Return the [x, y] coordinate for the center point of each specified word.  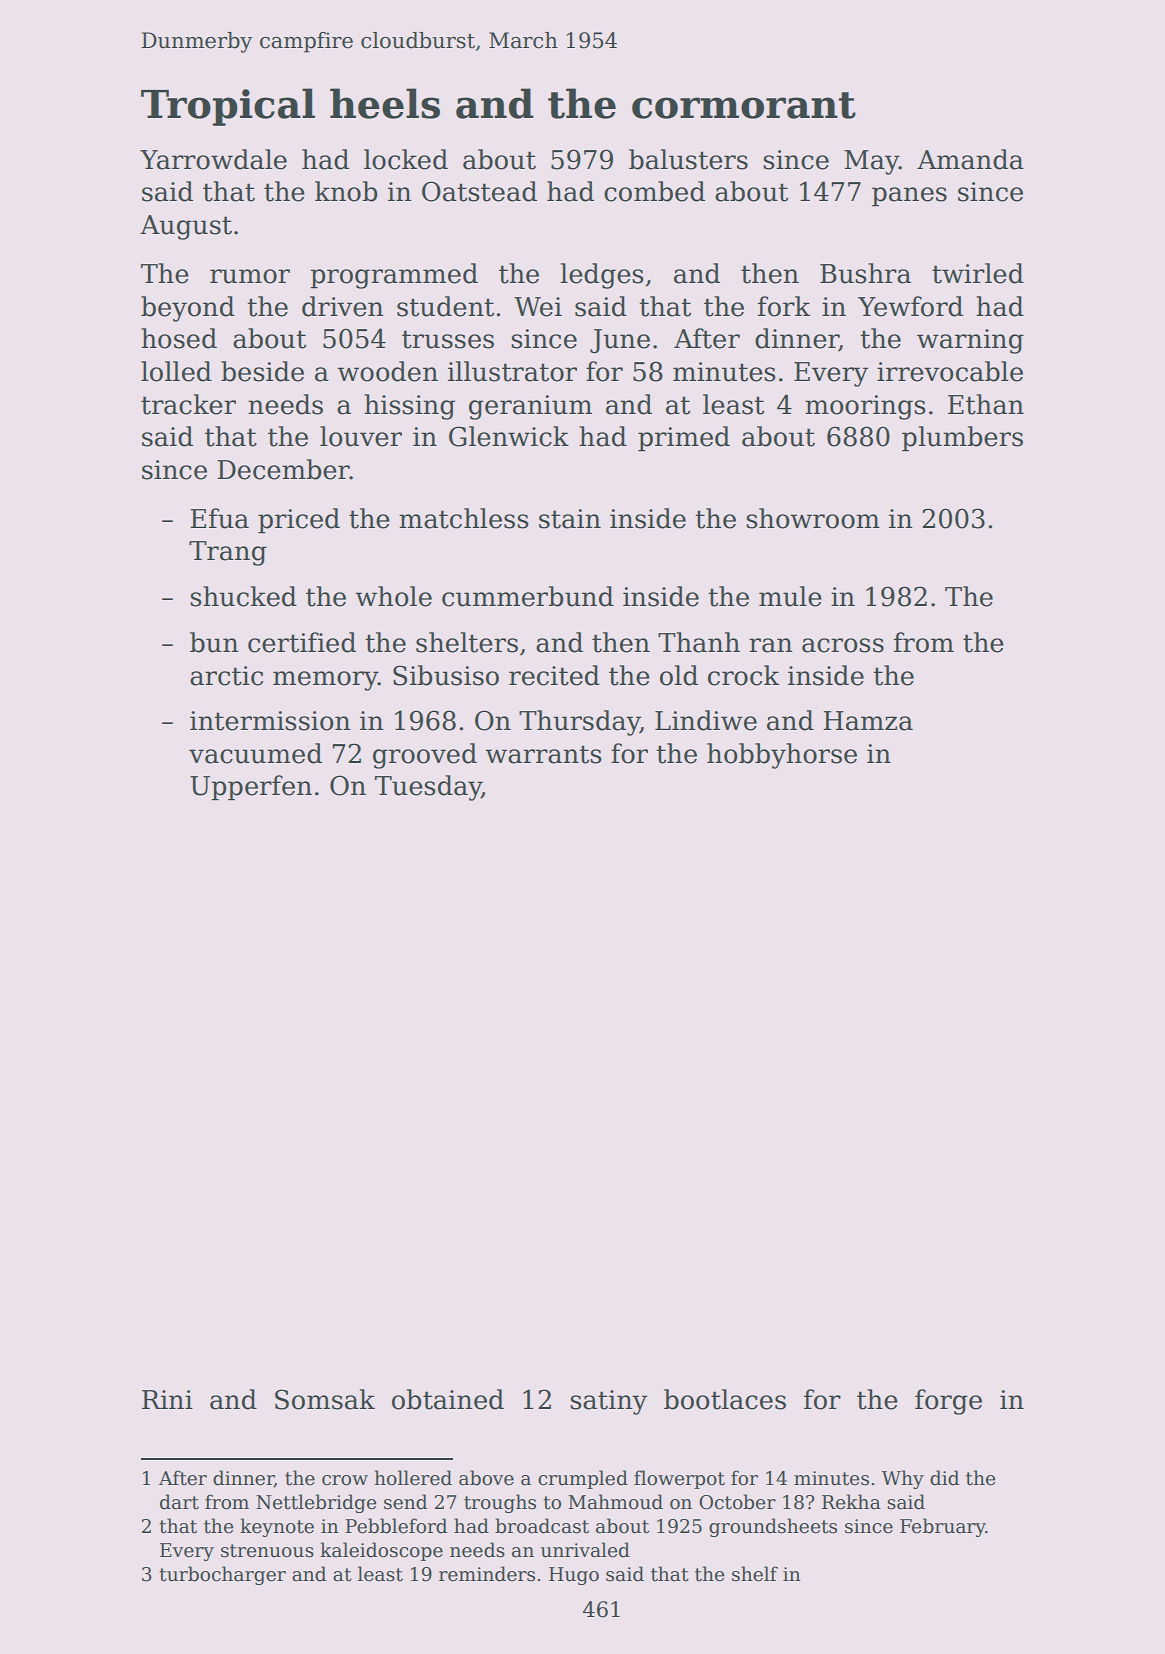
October [737, 1502]
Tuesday [428, 788]
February [943, 1527]
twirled [978, 273]
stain [570, 519]
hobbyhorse [782, 756]
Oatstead [479, 191]
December [283, 469]
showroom [813, 518]
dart [179, 1502]
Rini [167, 1399]
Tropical [228, 107]
